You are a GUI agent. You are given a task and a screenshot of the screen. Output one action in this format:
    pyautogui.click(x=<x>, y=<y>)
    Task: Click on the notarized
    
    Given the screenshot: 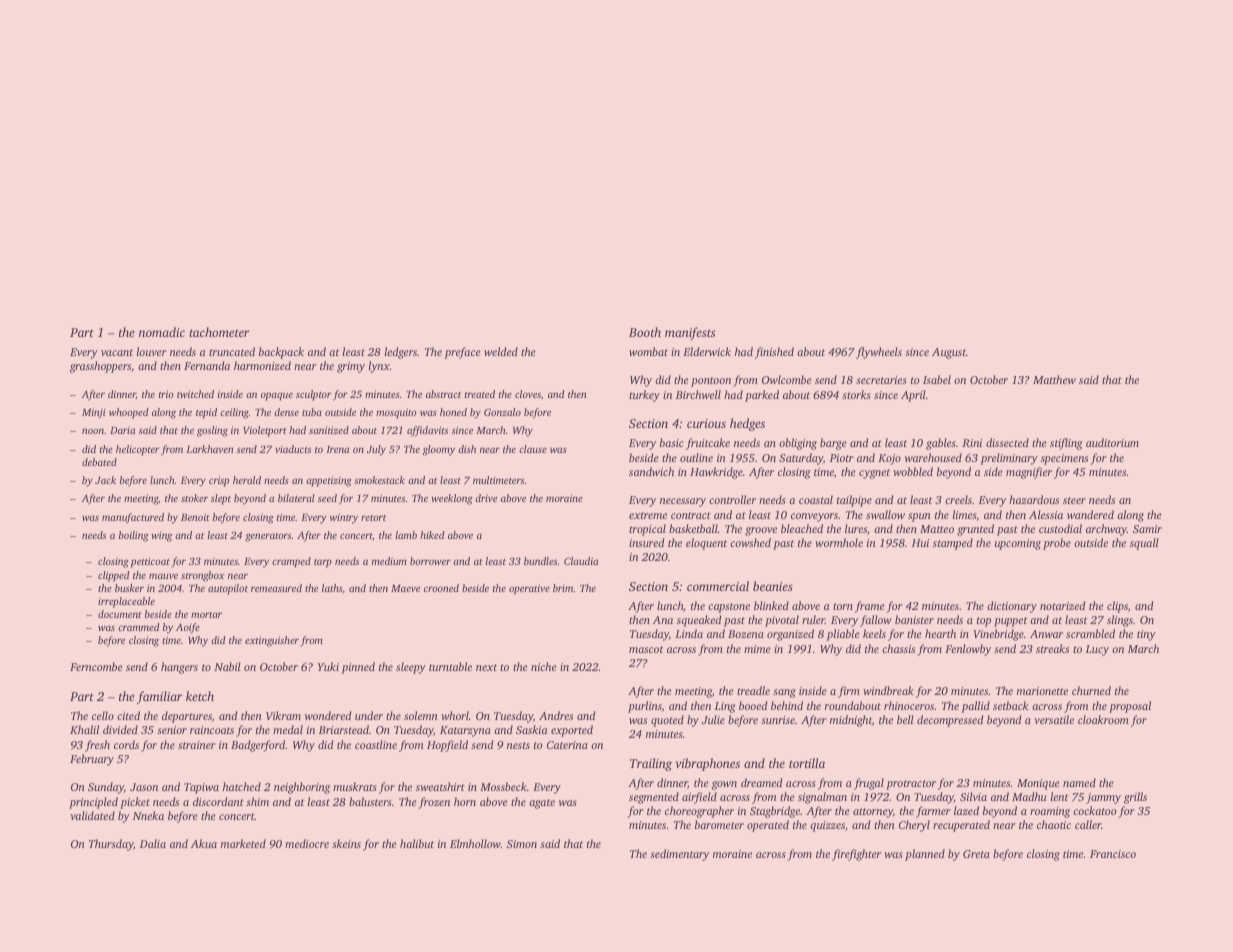 What is the action you would take?
    pyautogui.click(x=1062, y=605)
